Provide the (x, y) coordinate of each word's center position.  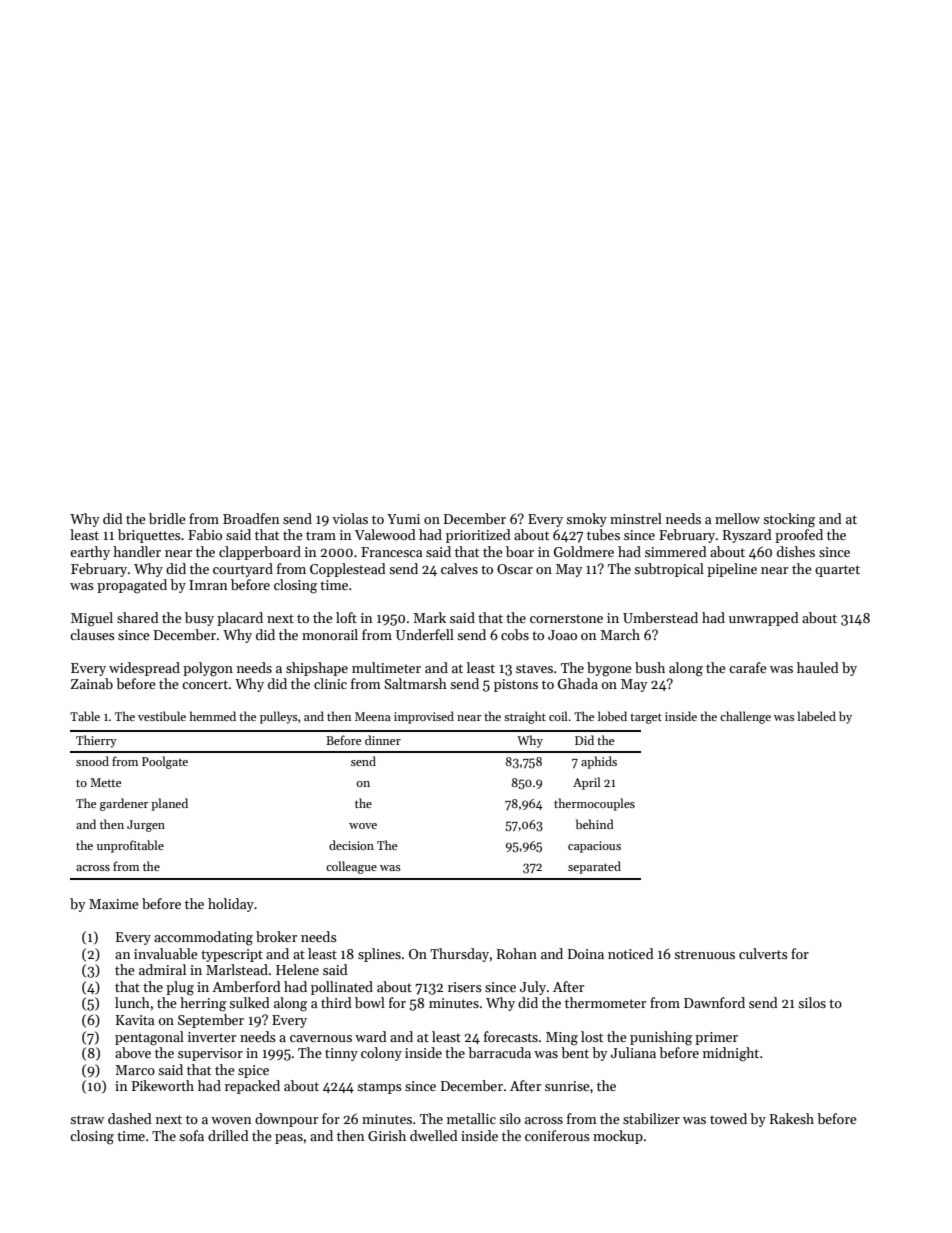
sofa (191, 1135)
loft (346, 617)
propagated (132, 586)
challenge (745, 717)
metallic (471, 1118)
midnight (731, 1054)
